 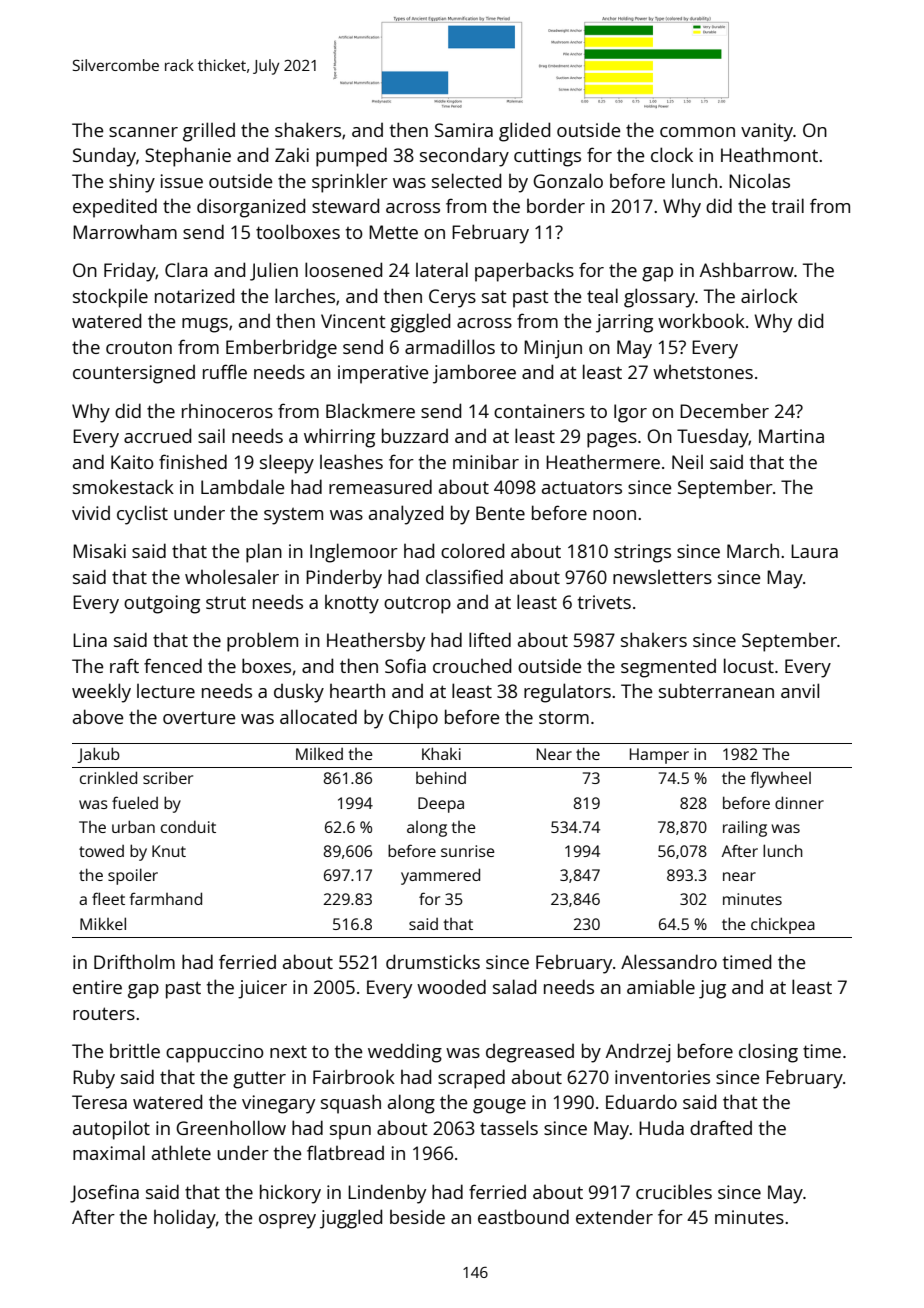 What do you see at coordinates (104, 1193) in the screenshot?
I see `Josefina` at bounding box center [104, 1193].
